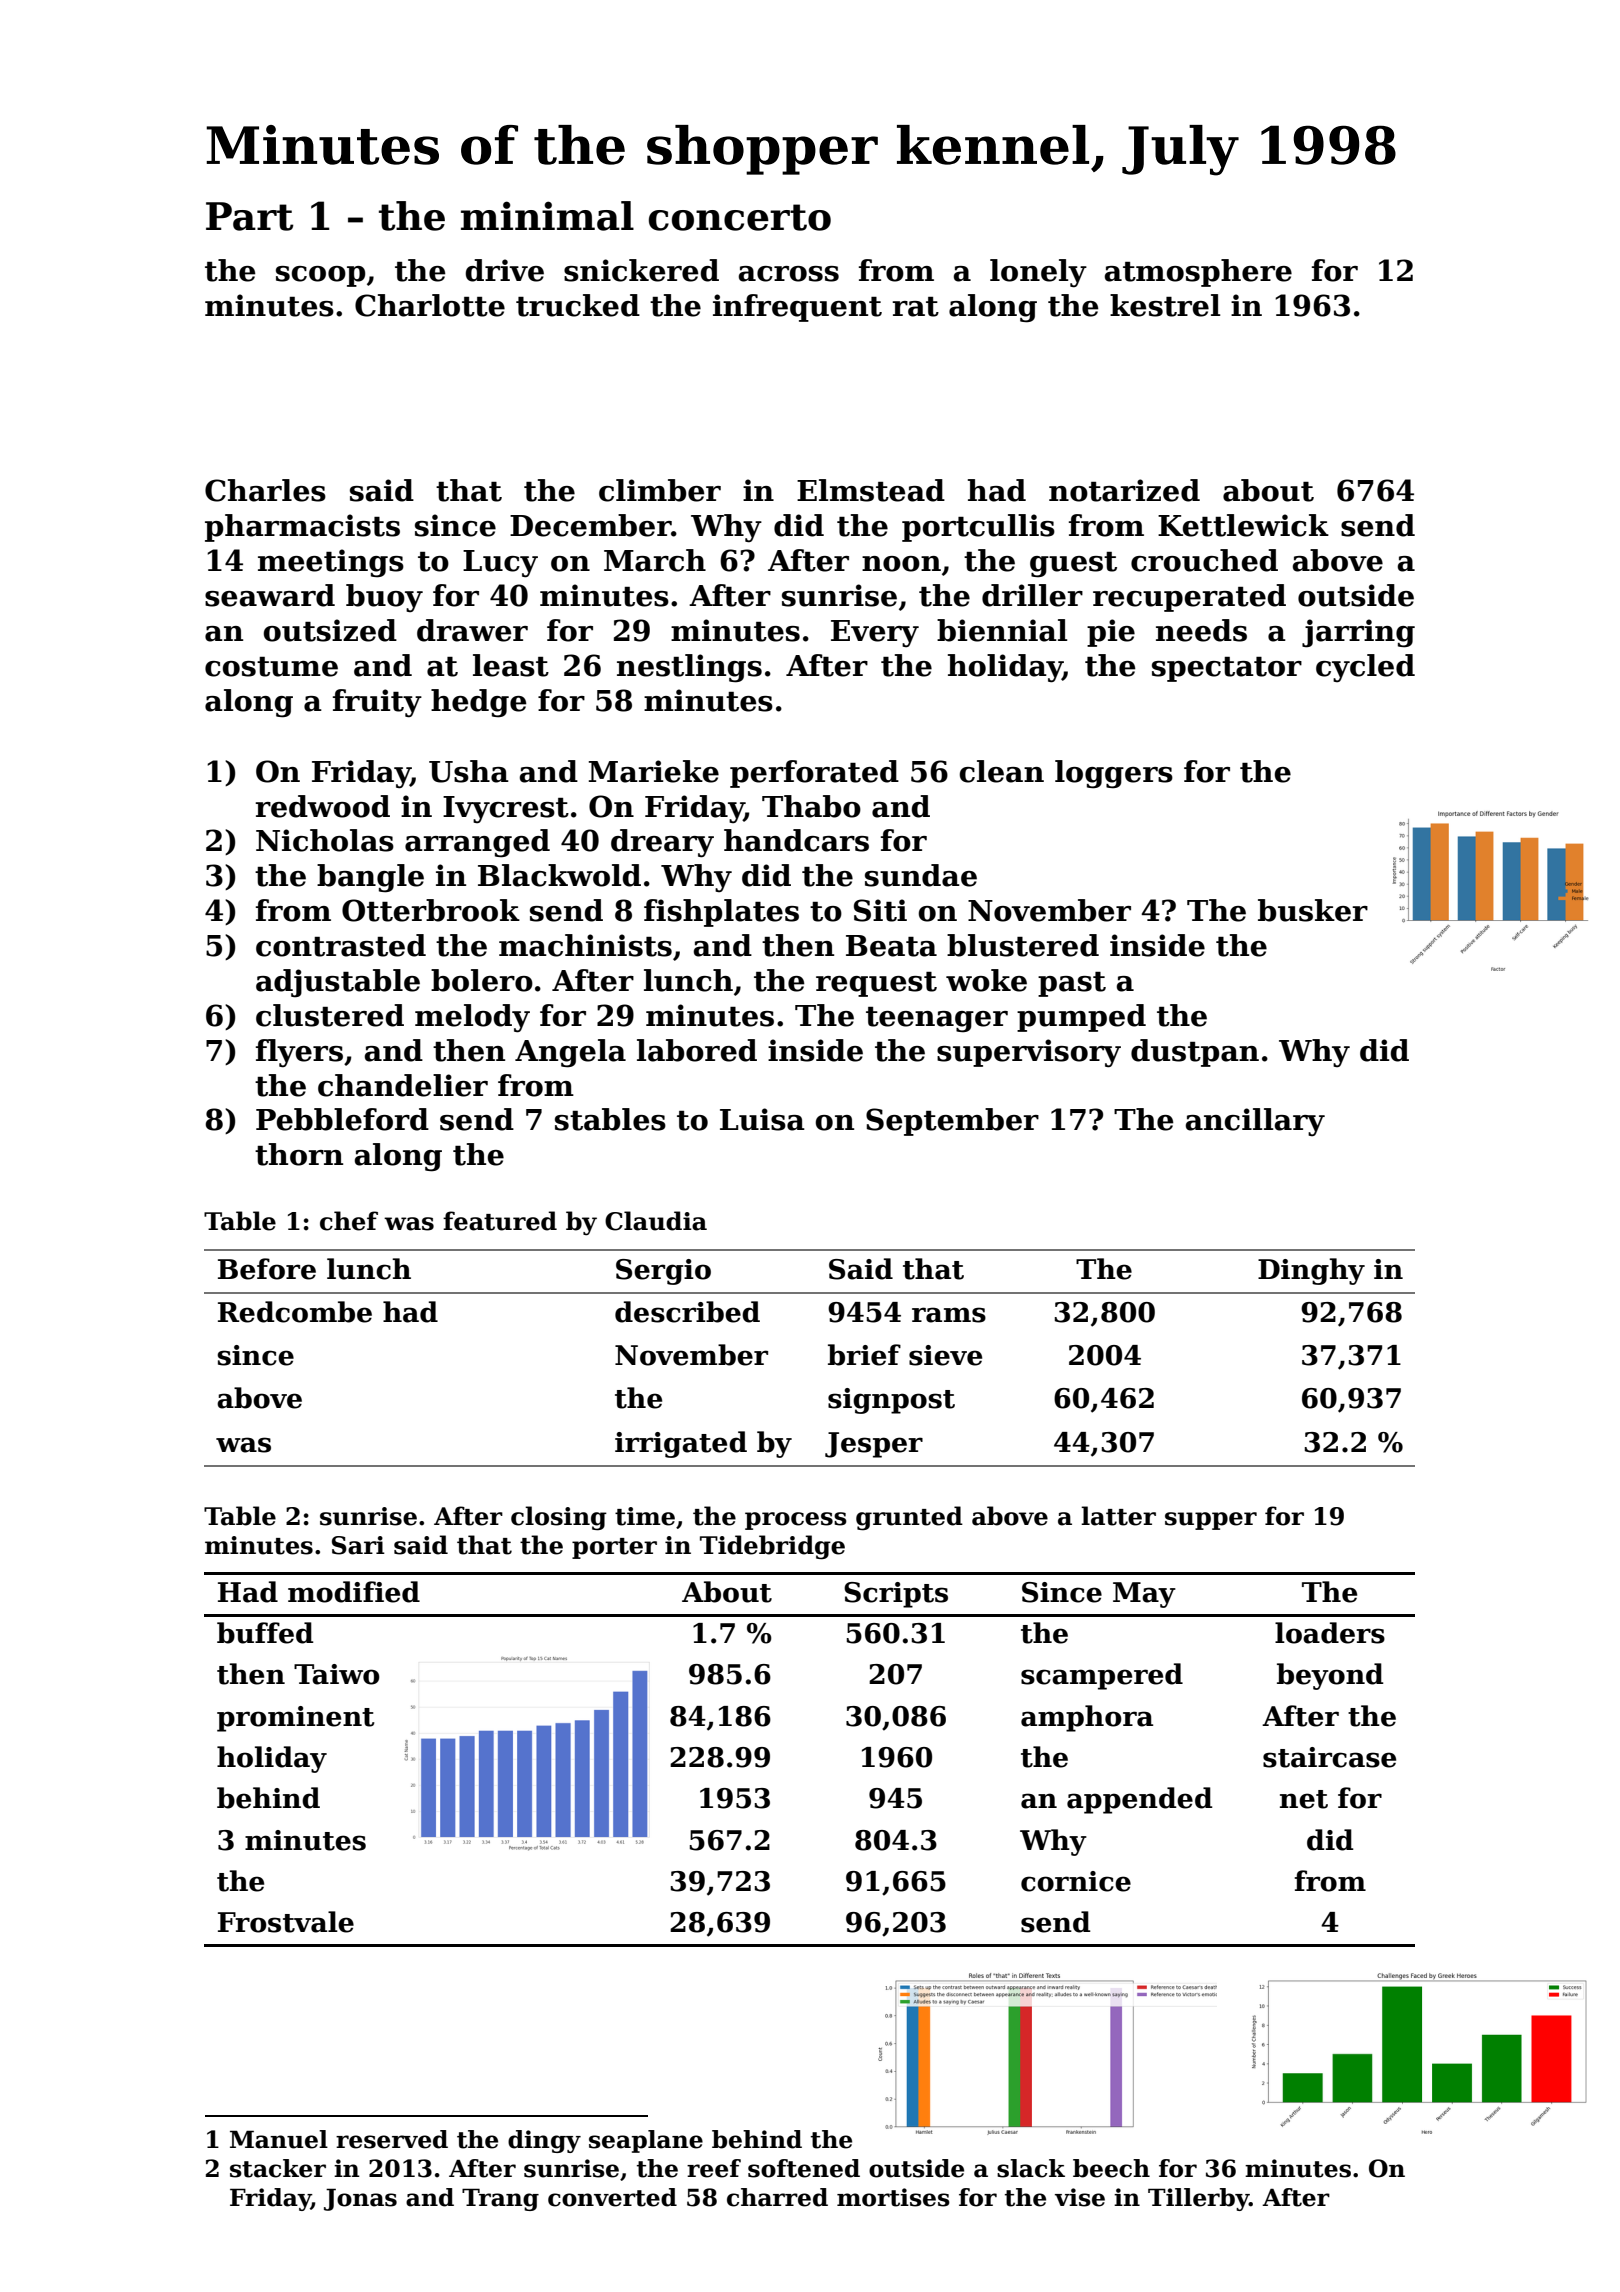 This document has width=1620, height=2292. Describe the element at coordinates (1311, 1271) in the document. I see `Dinghy` at that location.
